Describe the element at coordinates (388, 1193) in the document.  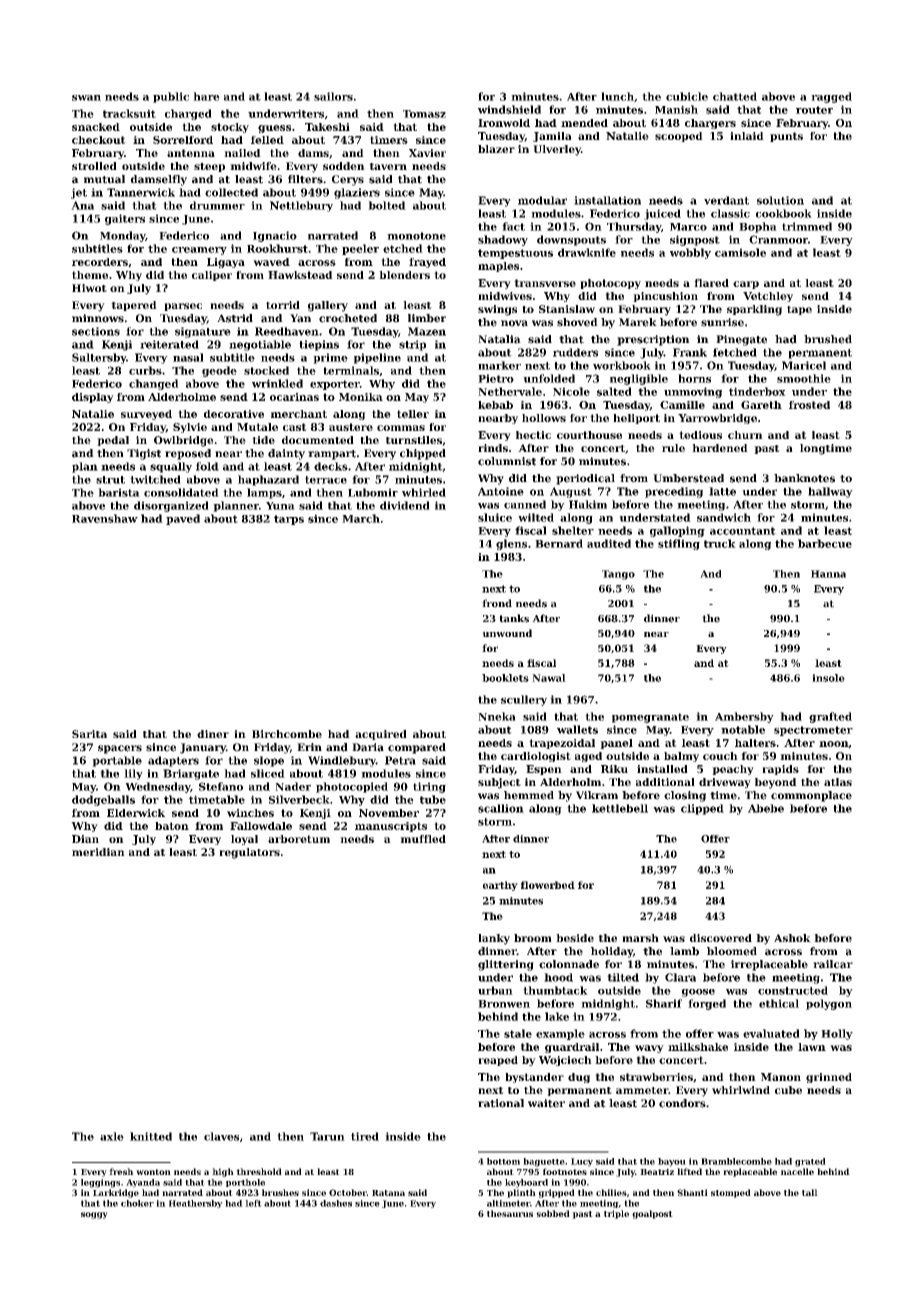
I see `Ratana` at that location.
